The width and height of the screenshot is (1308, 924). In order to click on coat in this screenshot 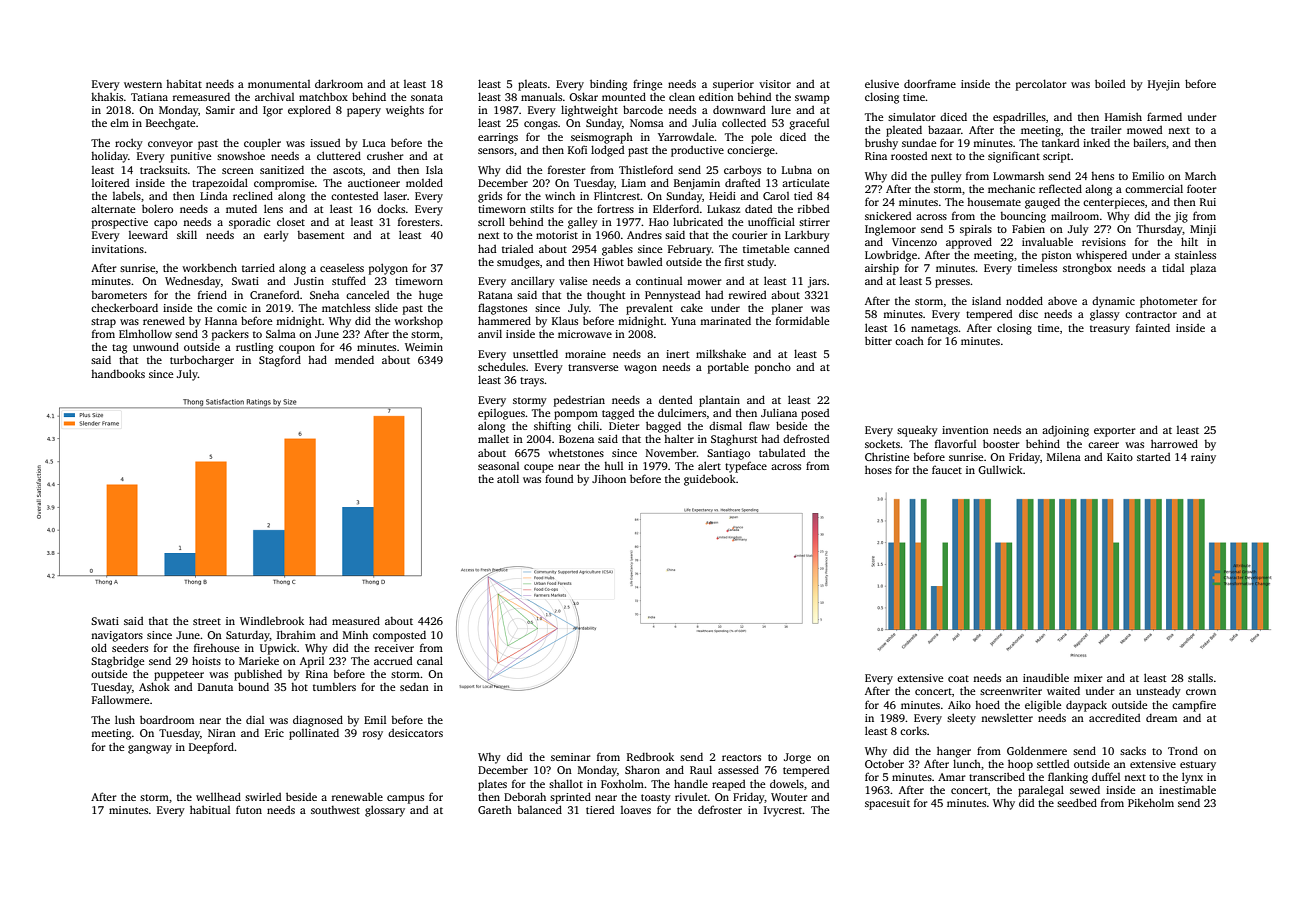, I will do `click(958, 678)`.
